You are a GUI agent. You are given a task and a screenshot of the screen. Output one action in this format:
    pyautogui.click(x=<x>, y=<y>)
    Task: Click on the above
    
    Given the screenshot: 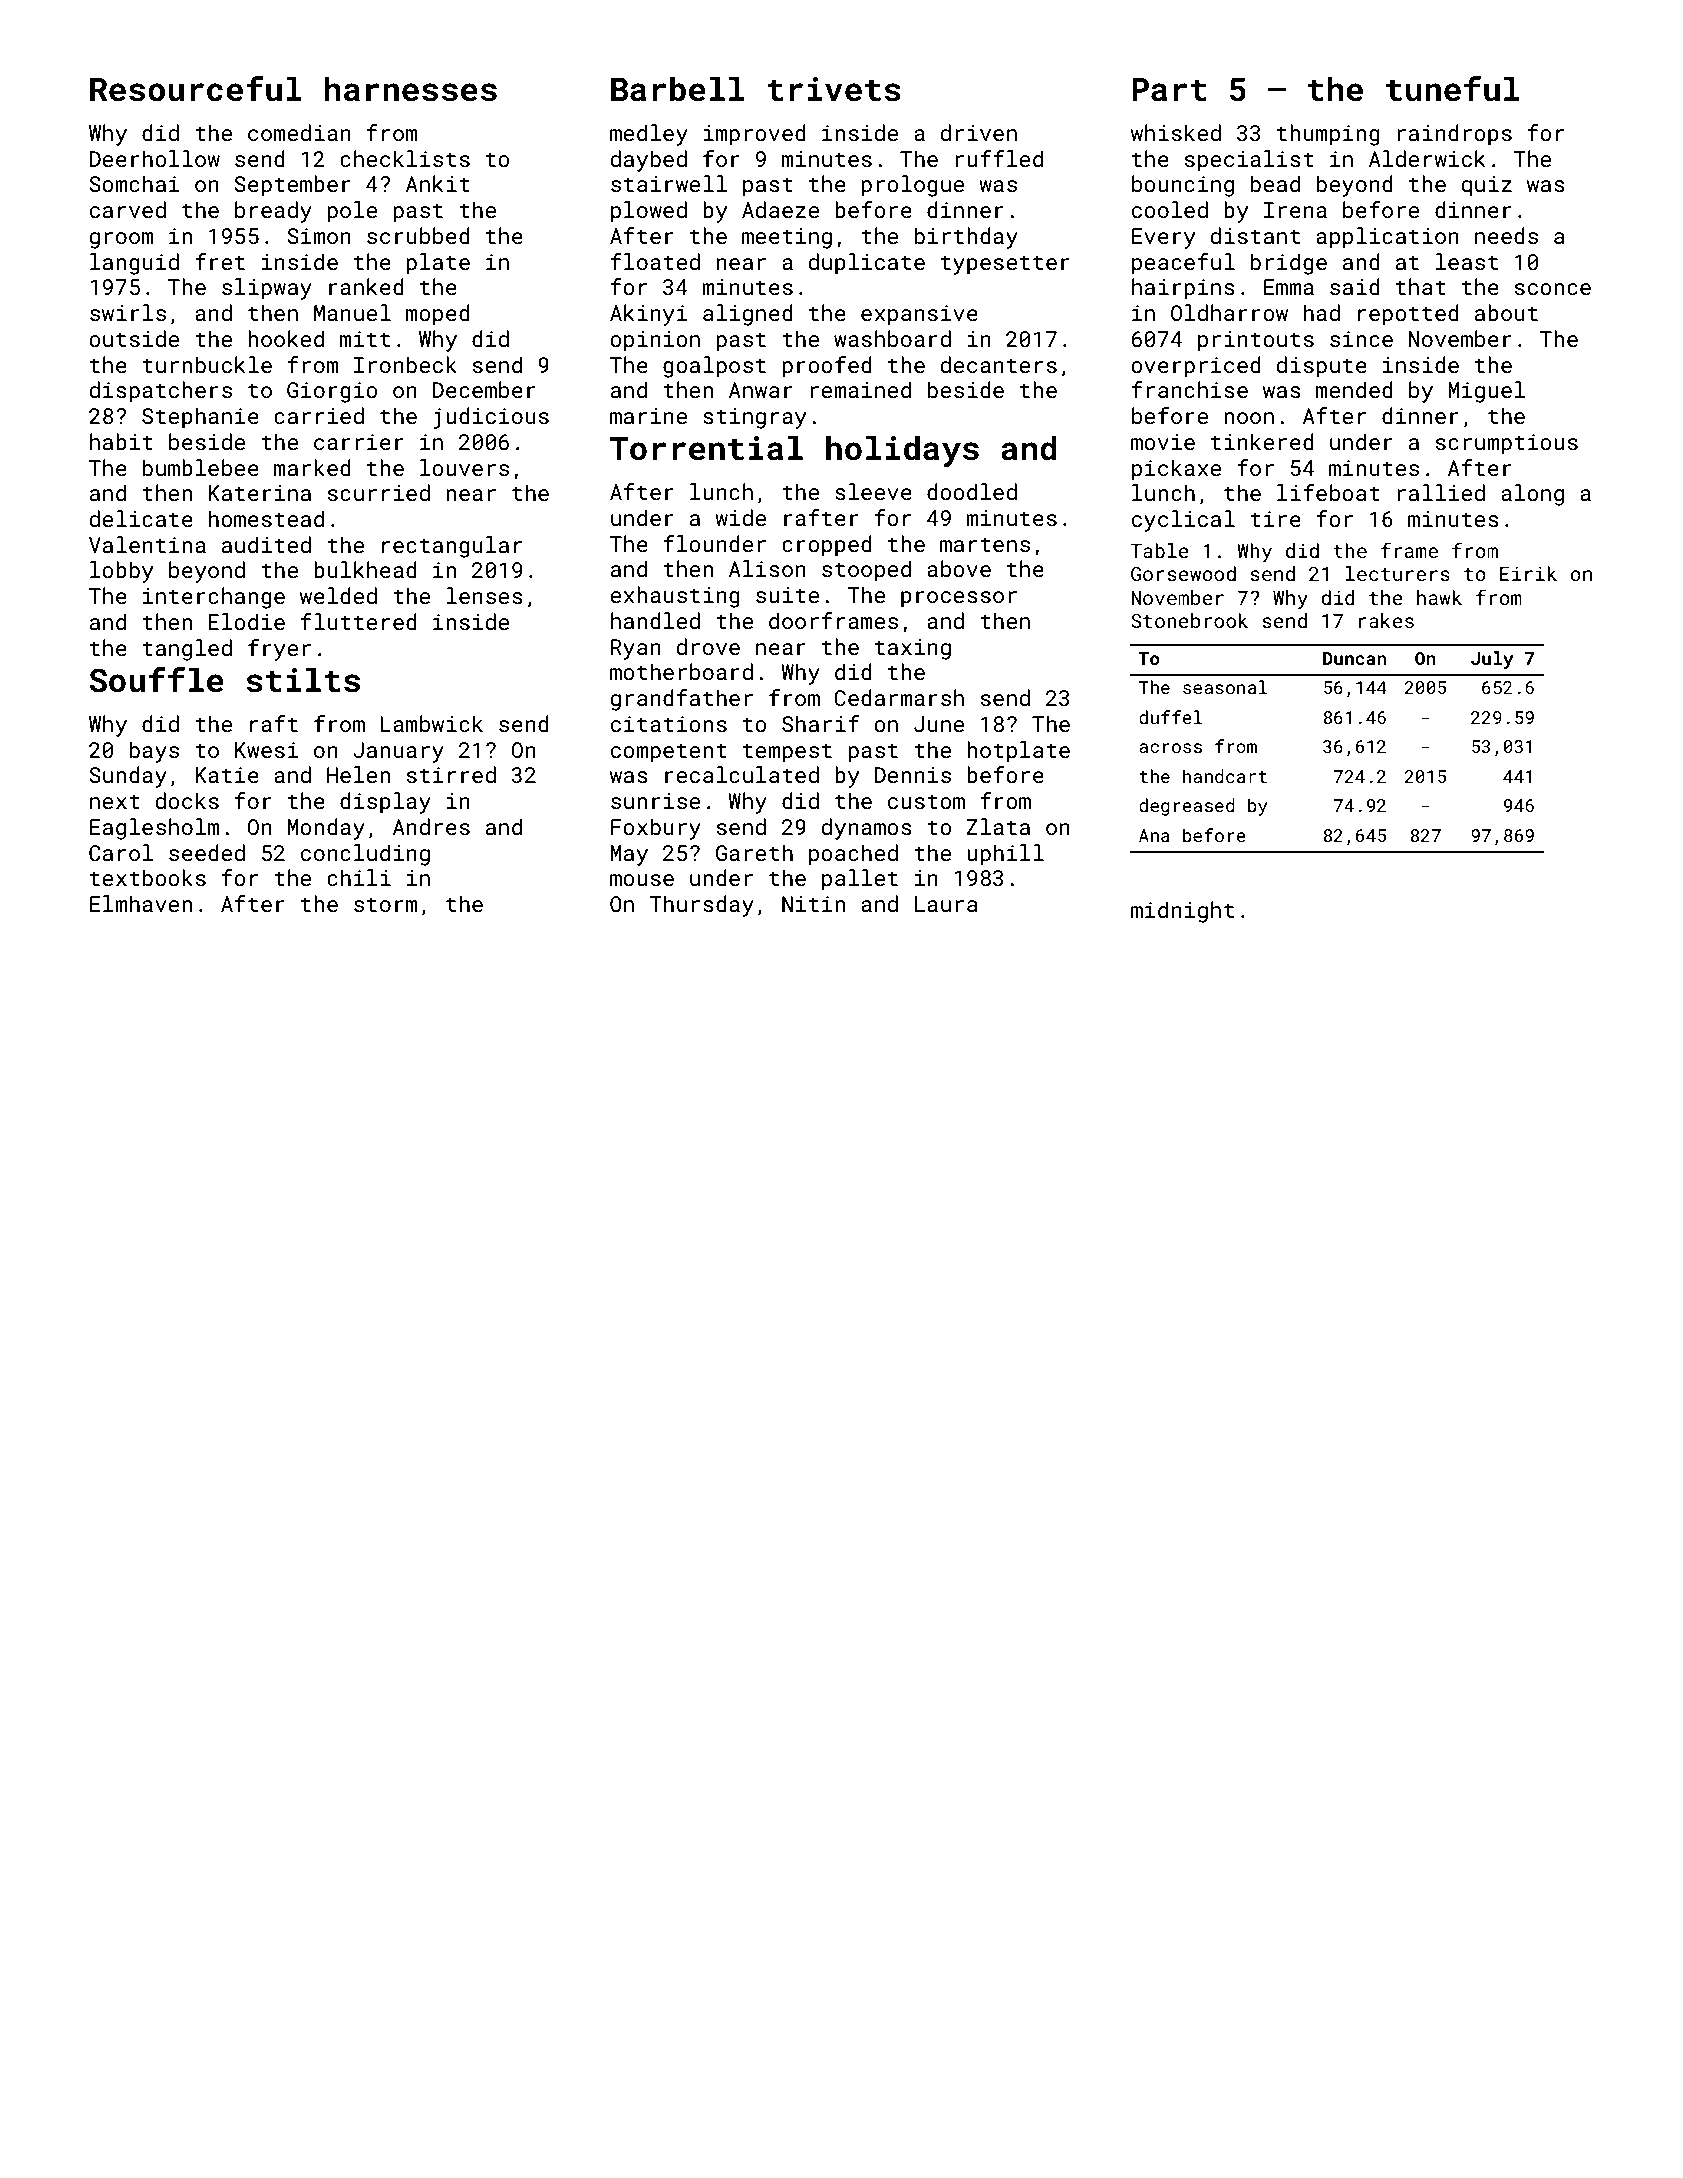 What is the action you would take?
    pyautogui.click(x=959, y=568)
